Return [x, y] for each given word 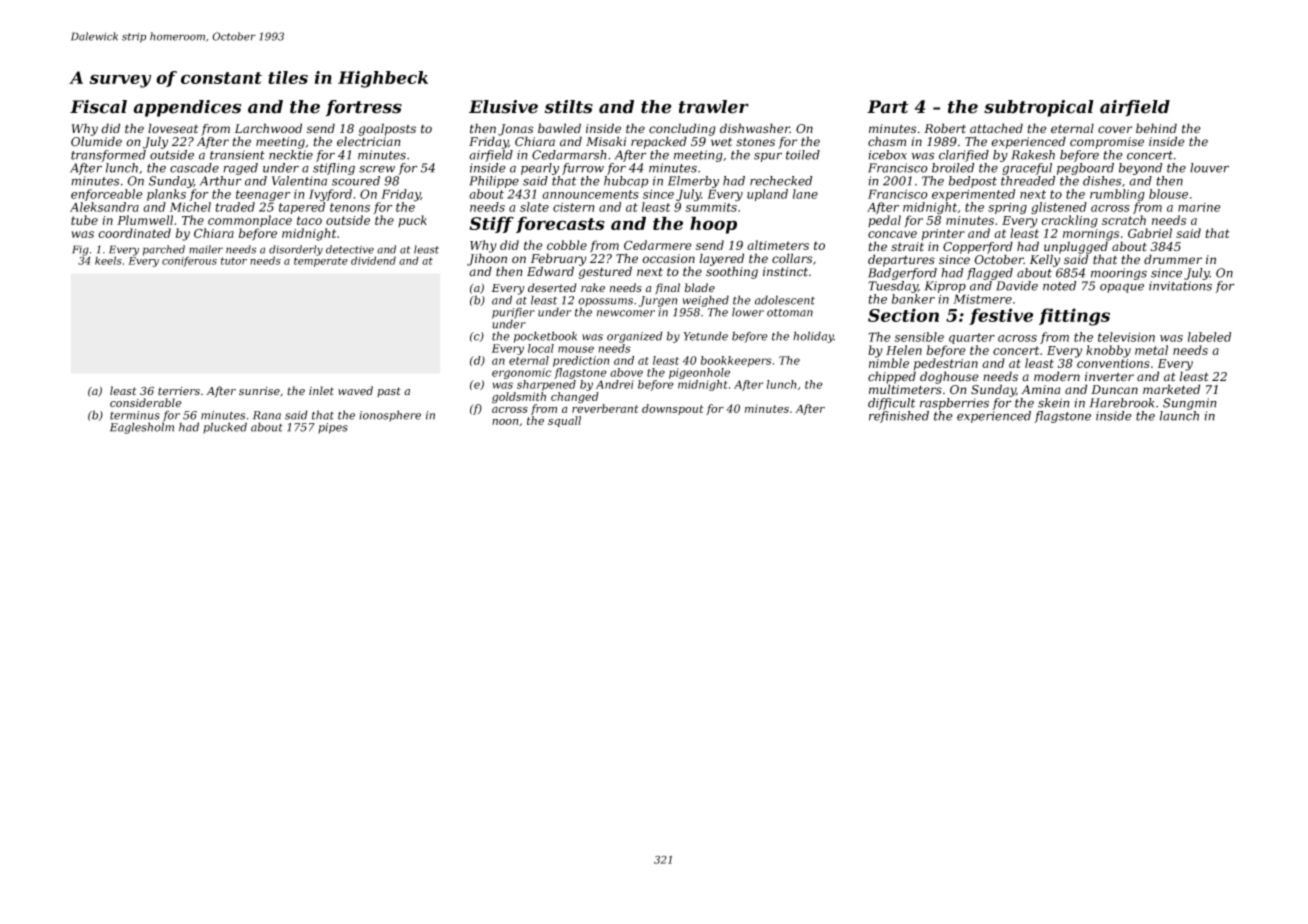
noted [1059, 286]
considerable [146, 403]
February [559, 259]
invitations [1180, 286]
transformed [108, 156]
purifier [513, 313]
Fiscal [98, 107]
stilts [569, 107]
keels [108, 260]
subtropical [1039, 108]
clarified [964, 156]
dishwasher [755, 128]
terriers [179, 391]
